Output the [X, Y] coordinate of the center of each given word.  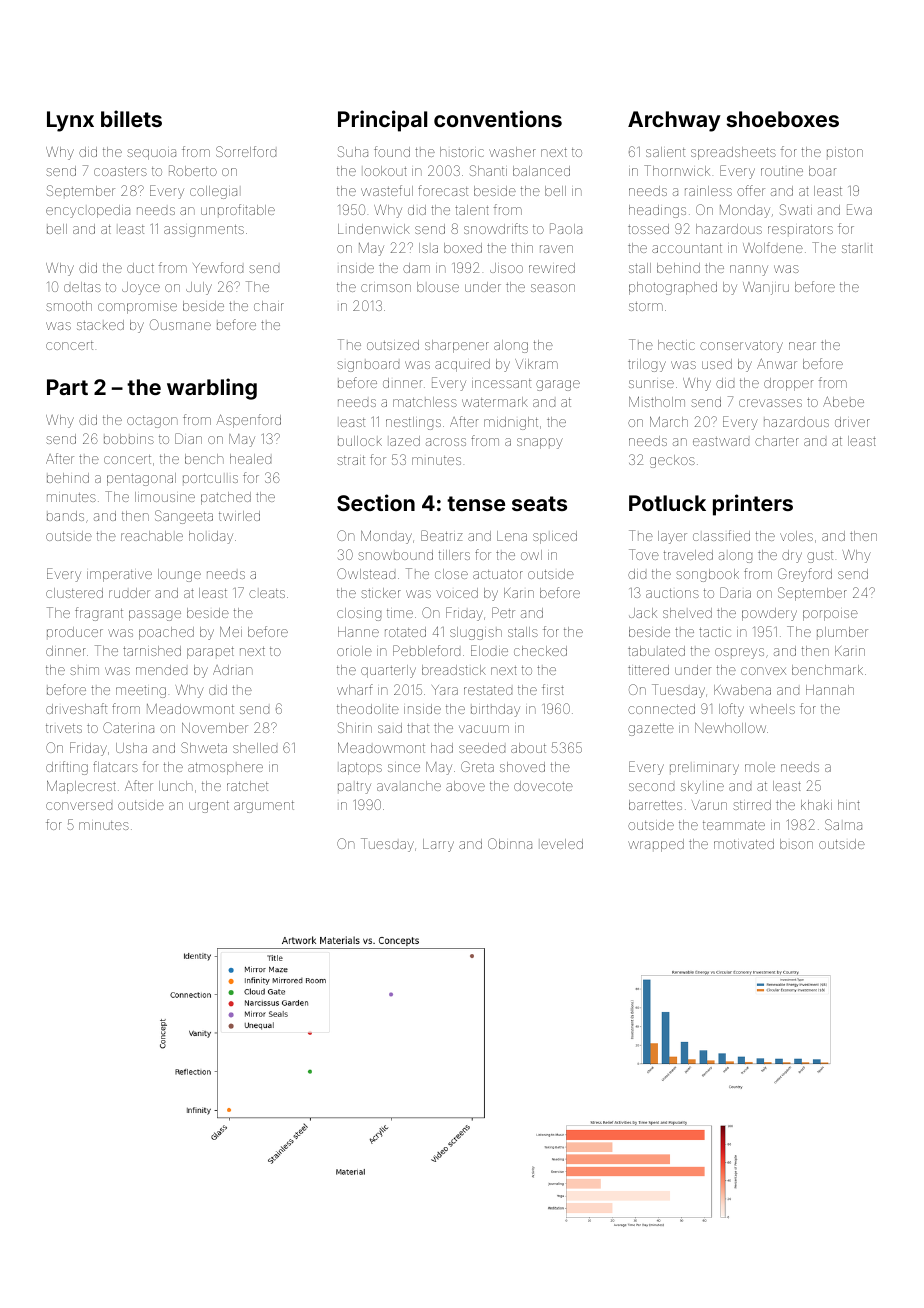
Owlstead [366, 573]
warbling [212, 389]
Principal [382, 121]
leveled [562, 844]
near [802, 346]
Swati [796, 209]
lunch [176, 786]
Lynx [70, 121]
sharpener [457, 346]
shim [84, 671]
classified [721, 535]
